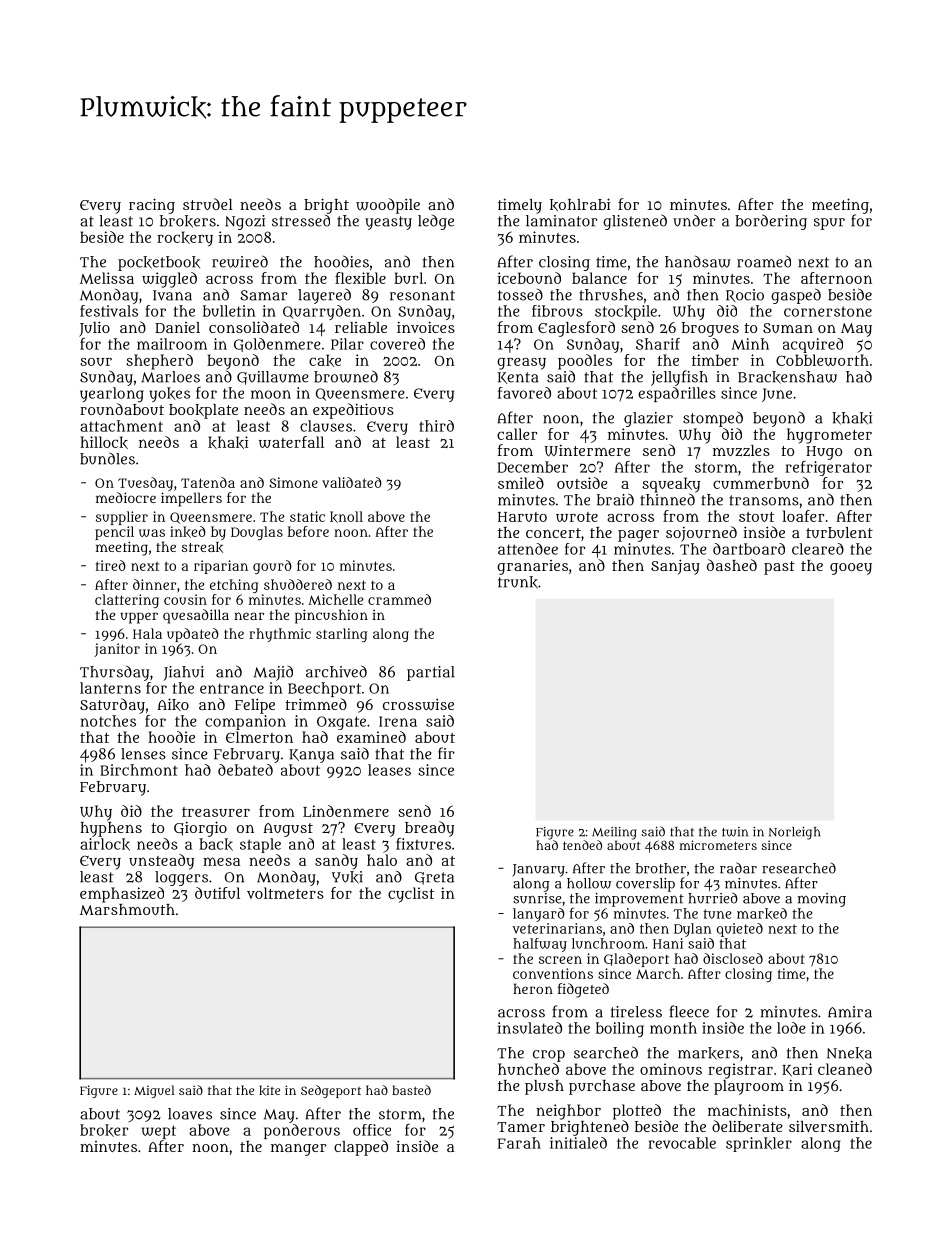  What do you see at coordinates (185, 239) in the screenshot?
I see `rockery` at bounding box center [185, 239].
